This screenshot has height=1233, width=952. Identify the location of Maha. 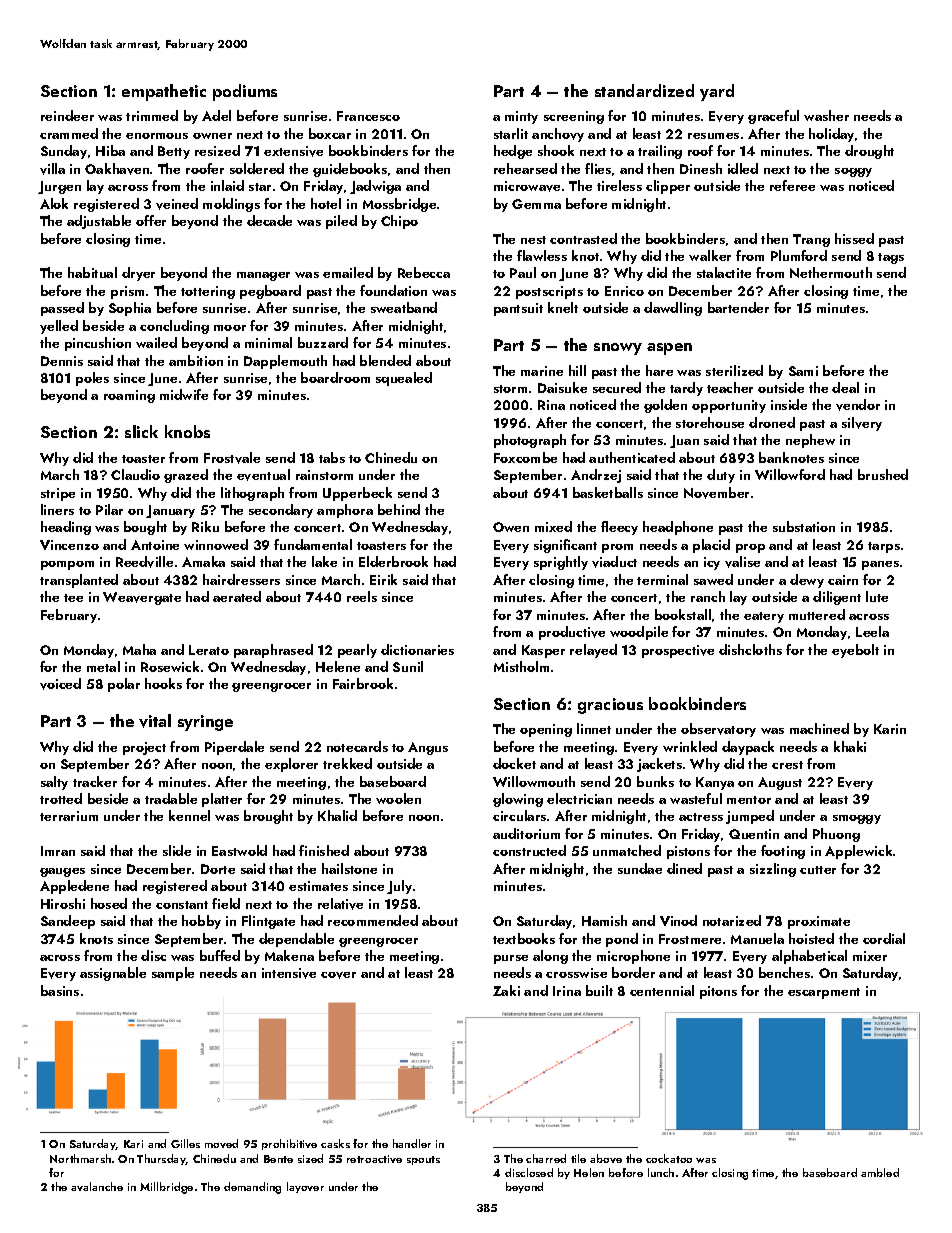
(139, 649).
